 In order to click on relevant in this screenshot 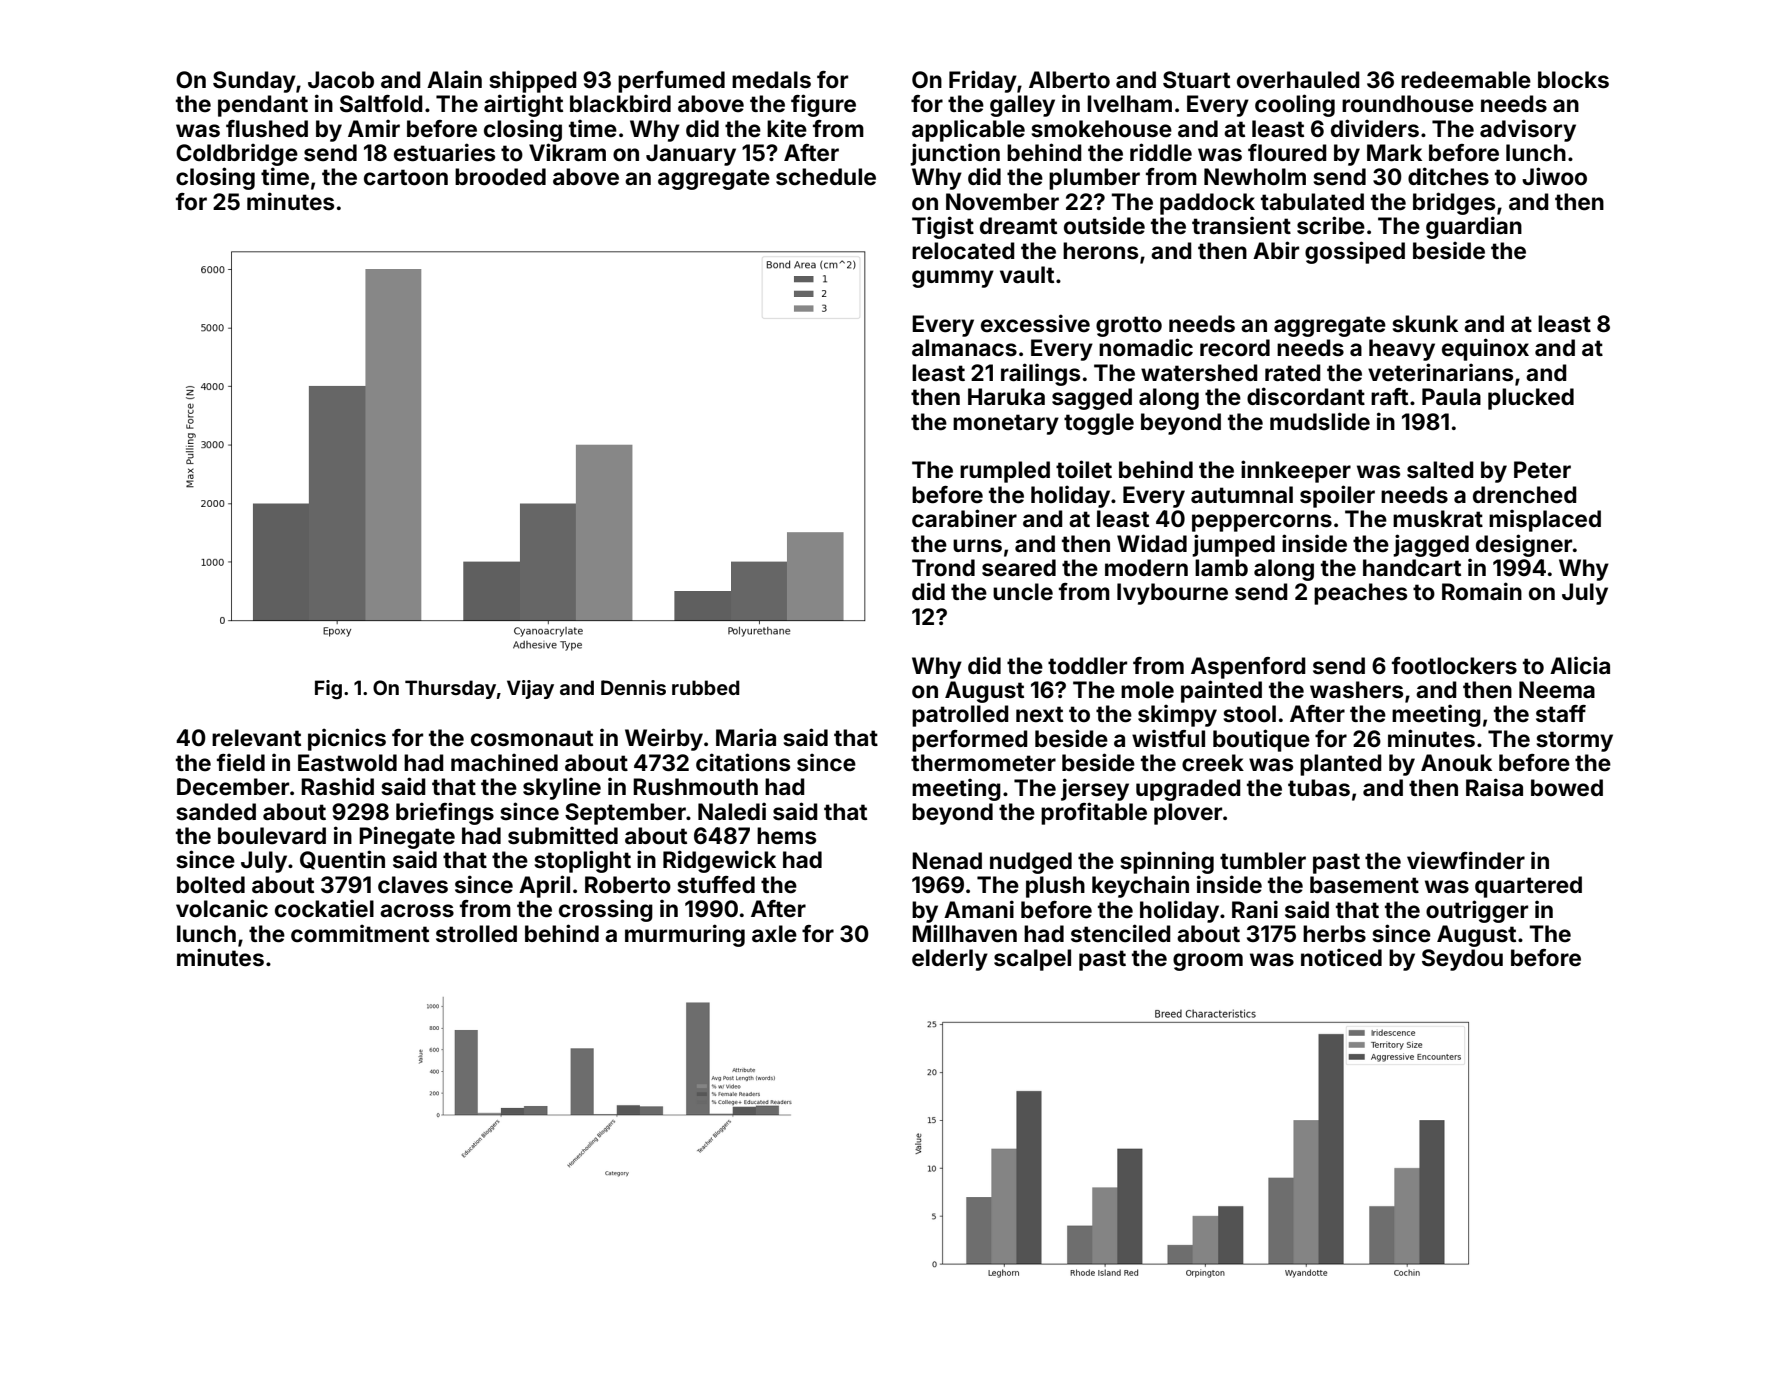, I will do `click(256, 738)`.
